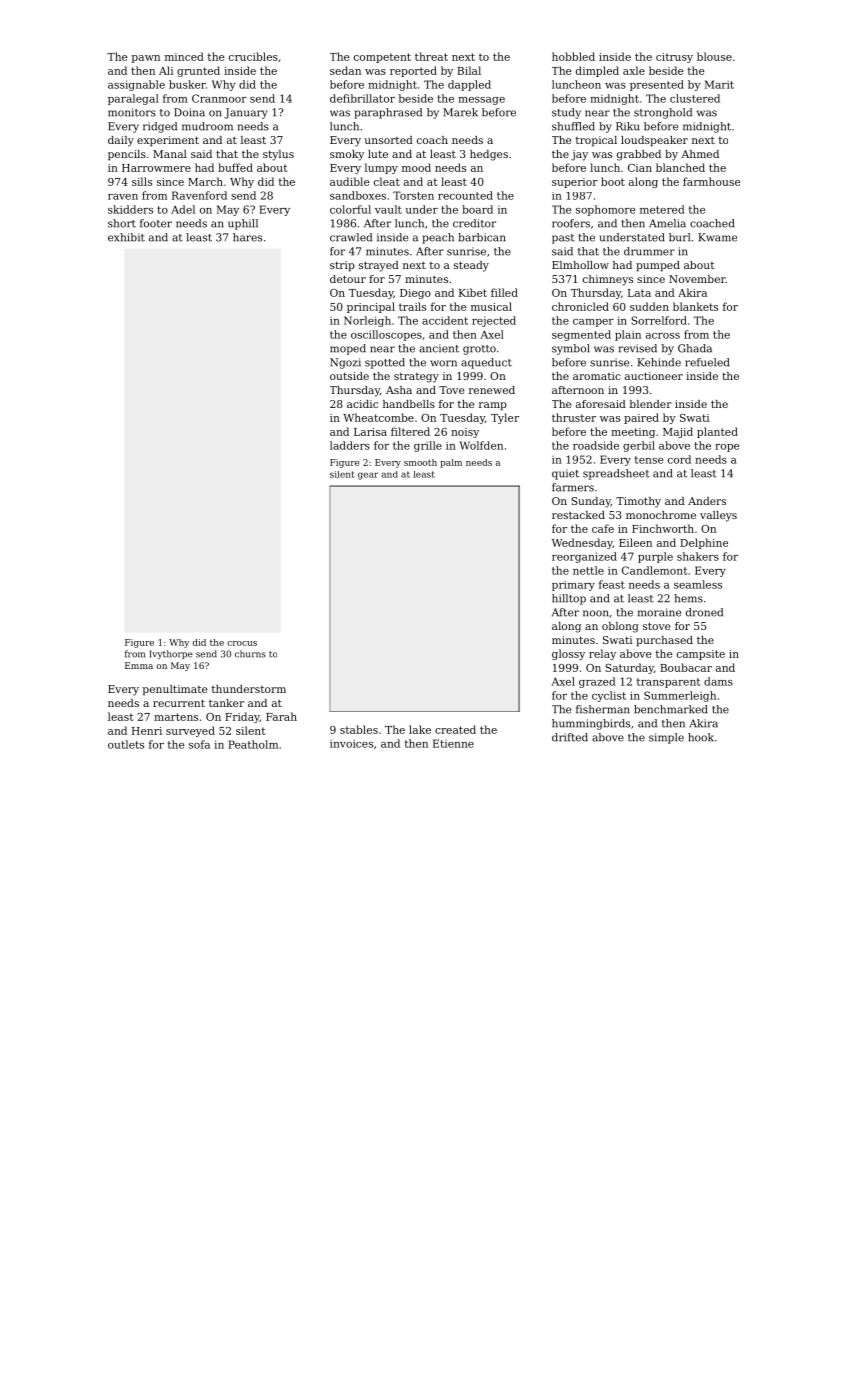 This document has height=1400, width=849. I want to click on threat, so click(431, 56).
